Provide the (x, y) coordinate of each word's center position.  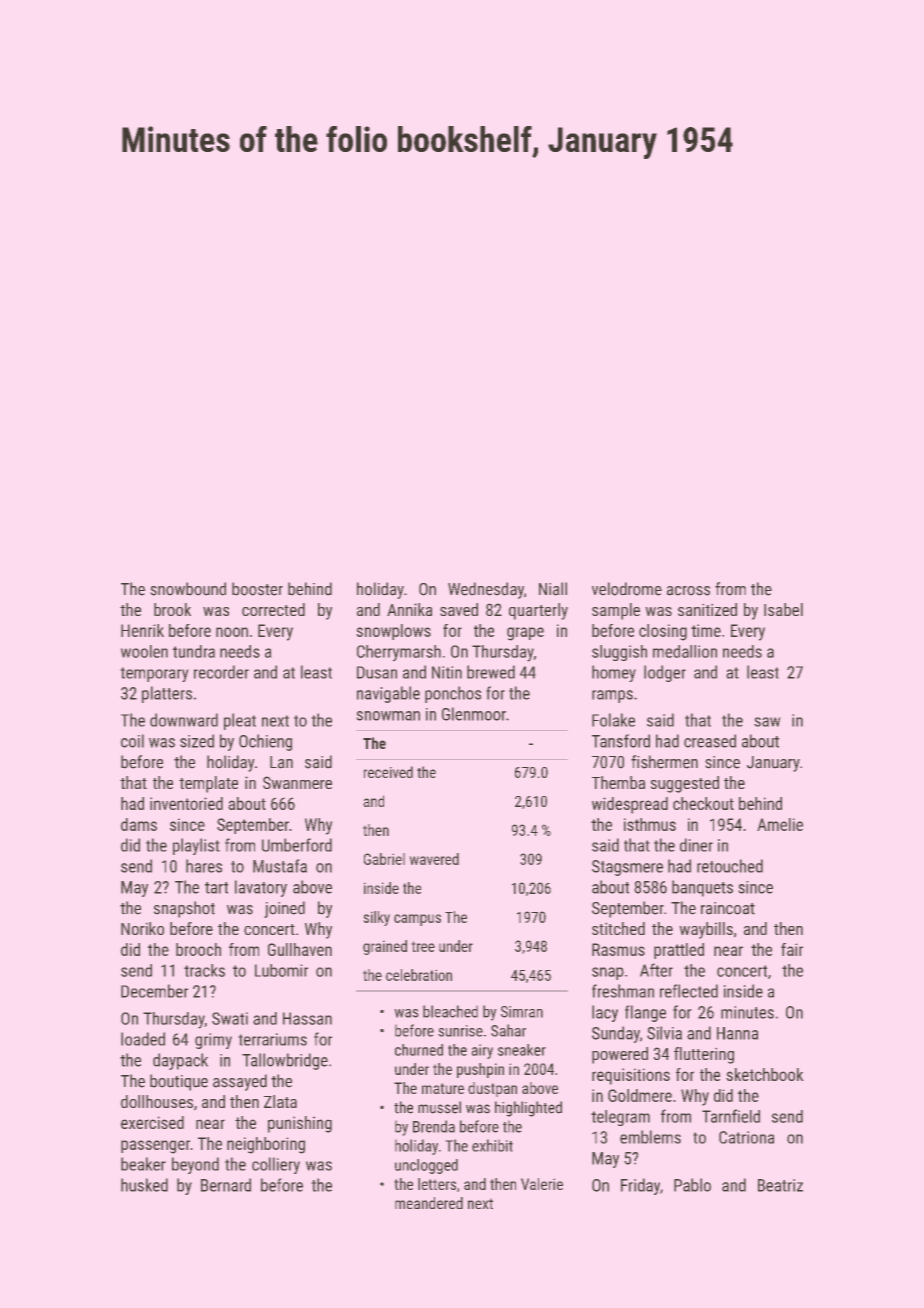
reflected (689, 991)
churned (419, 1050)
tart (216, 888)
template (208, 784)
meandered (429, 1203)
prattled (679, 951)
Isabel (783, 609)
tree (423, 946)
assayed (240, 1082)
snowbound (188, 589)
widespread (630, 805)
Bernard (226, 1185)
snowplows (393, 632)
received (388, 772)
